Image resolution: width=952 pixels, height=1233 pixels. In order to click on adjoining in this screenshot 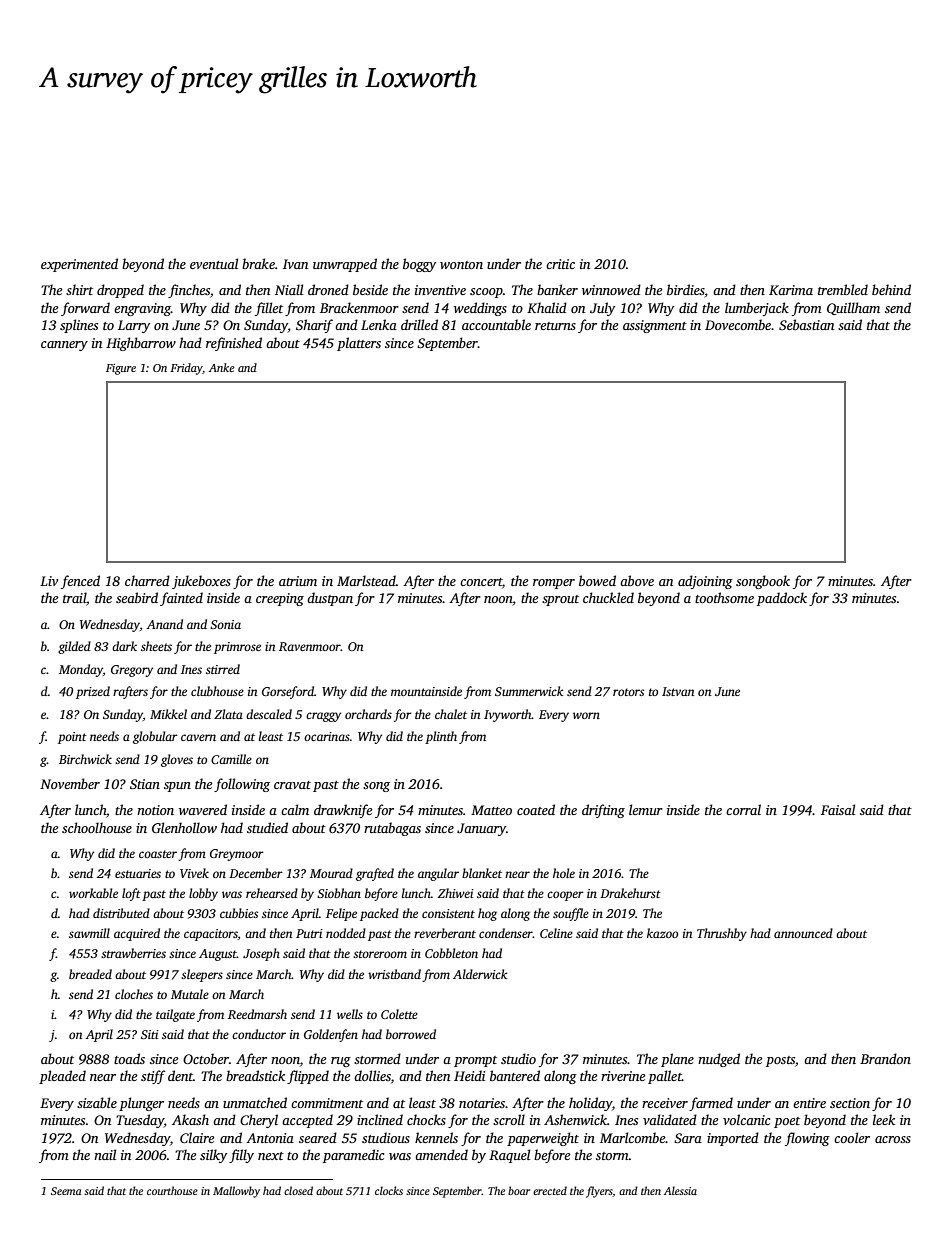, I will do `click(705, 582)`.
